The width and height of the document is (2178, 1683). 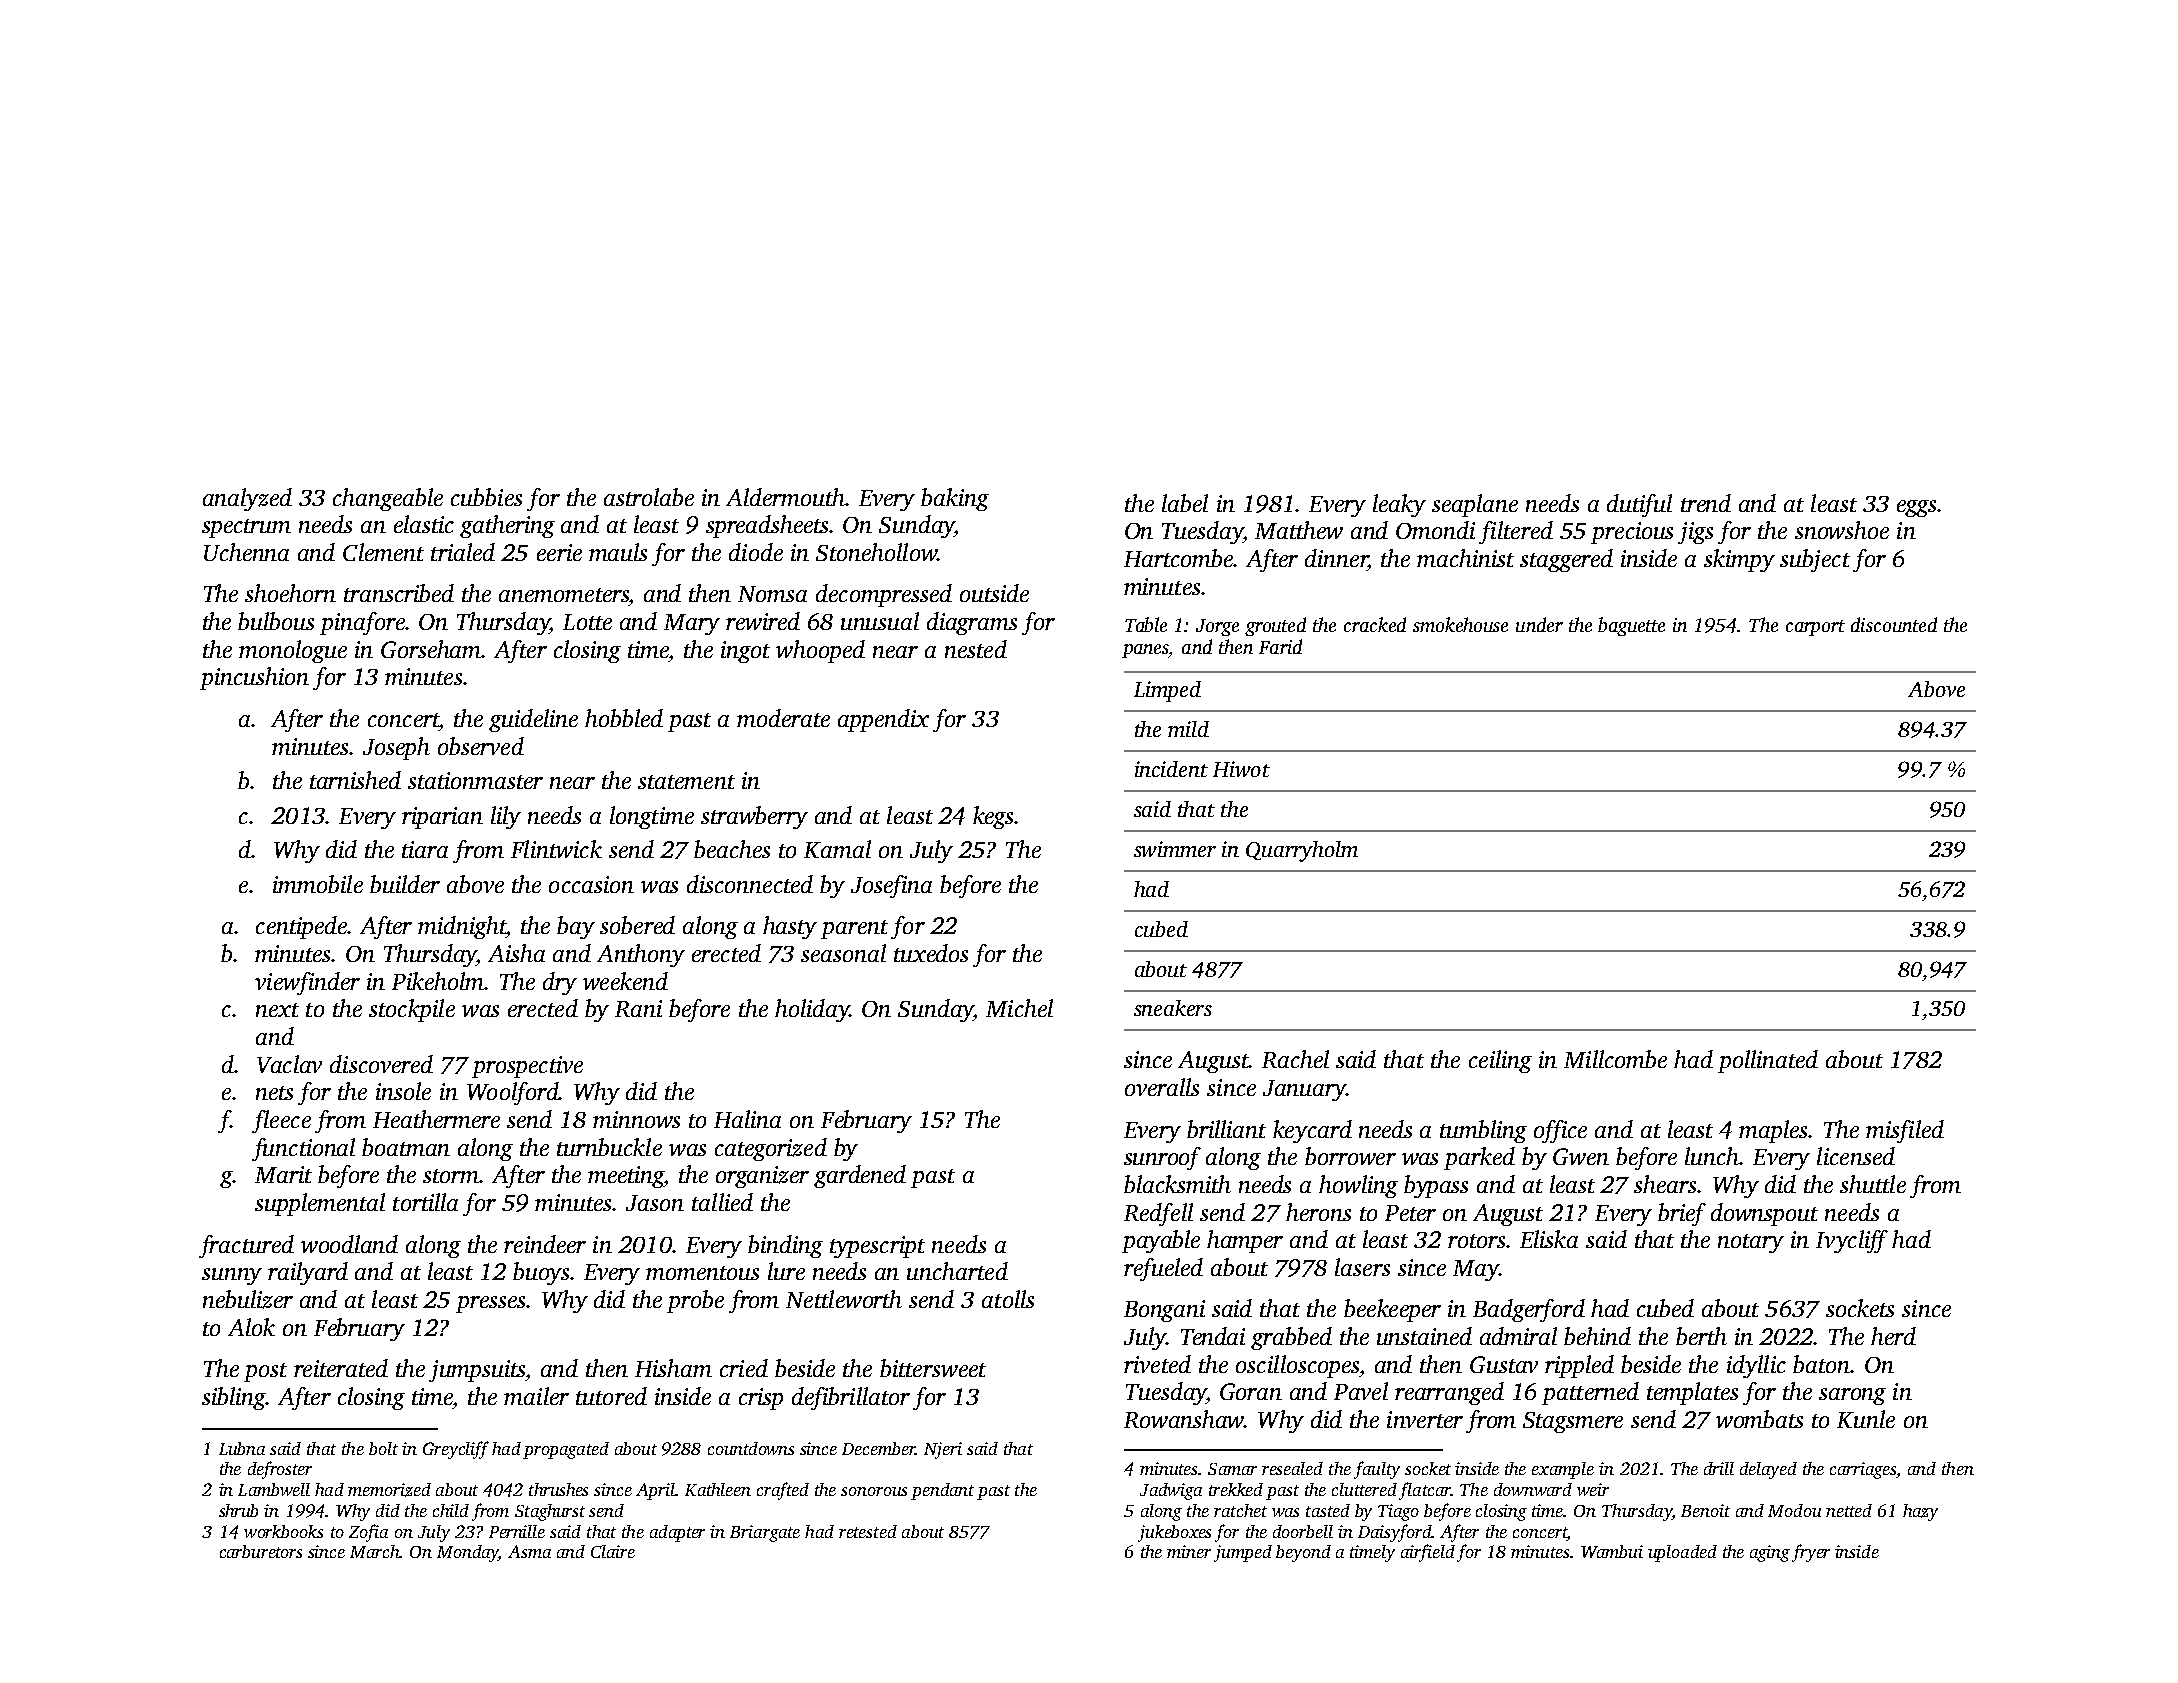 What do you see at coordinates (618, 552) in the document?
I see `mauls` at bounding box center [618, 552].
